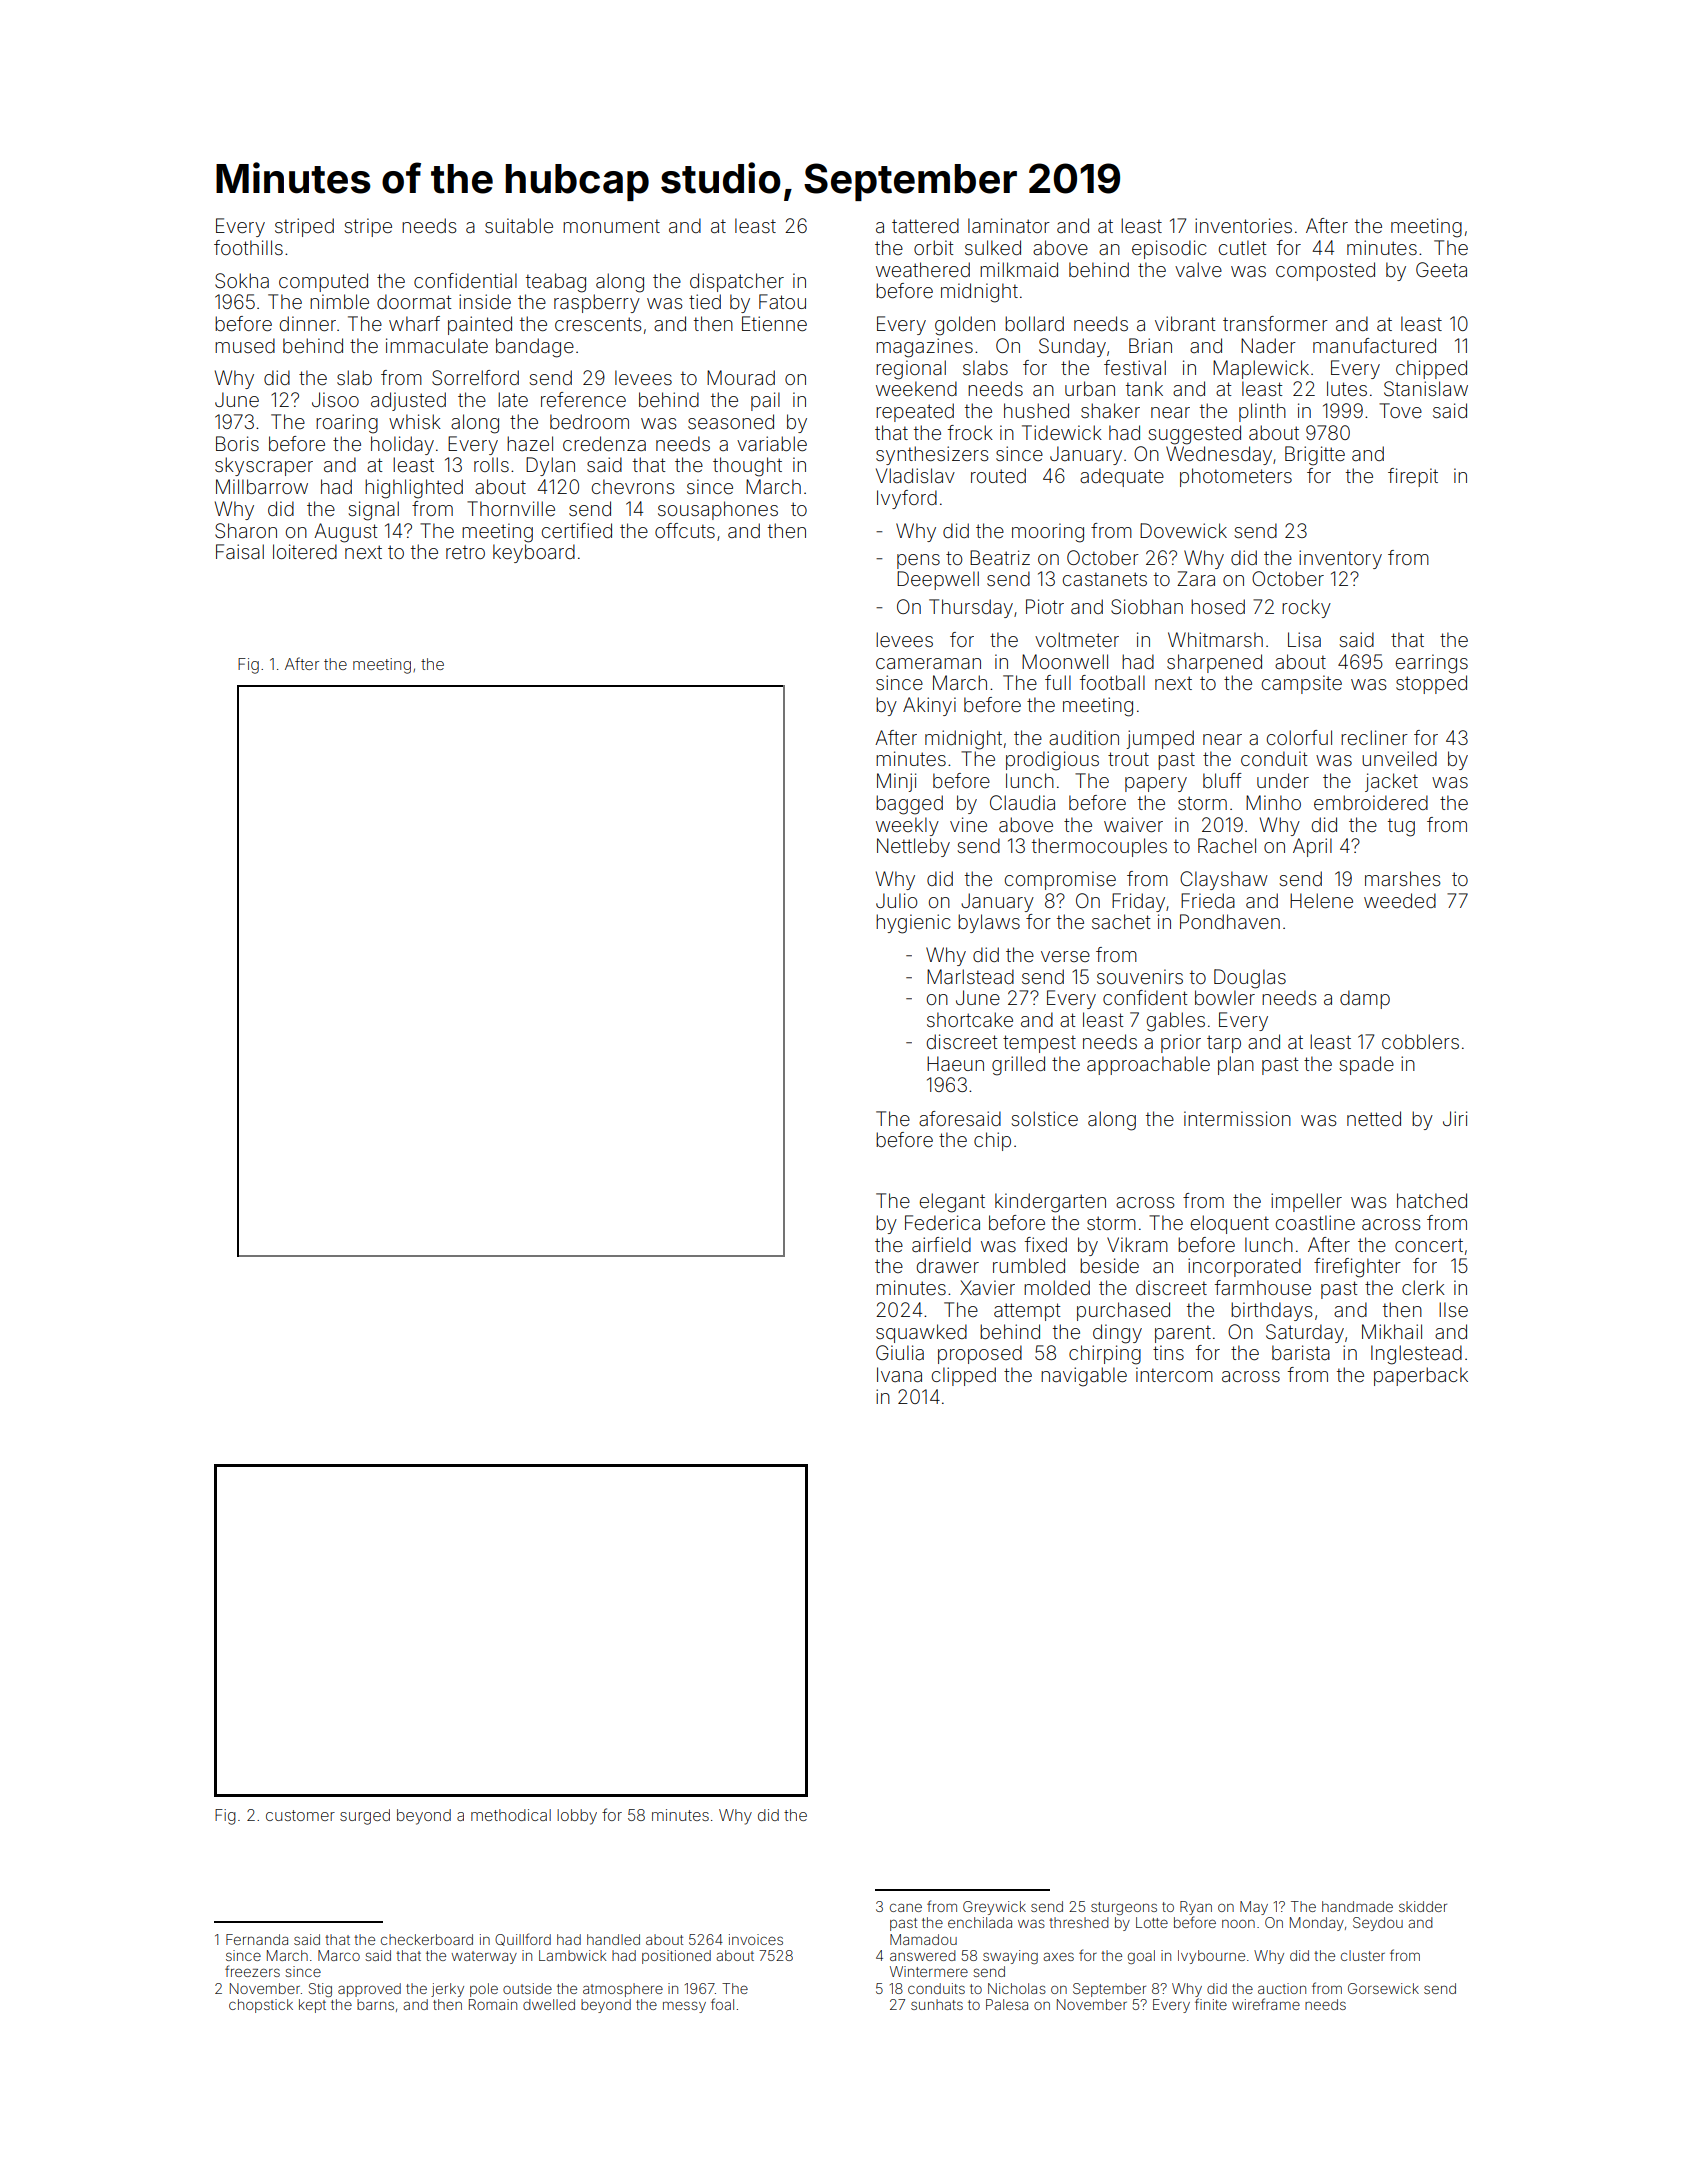 This image has height=2178, width=1683. Describe the element at coordinates (942, 1222) in the image. I see `Federica` at that location.
